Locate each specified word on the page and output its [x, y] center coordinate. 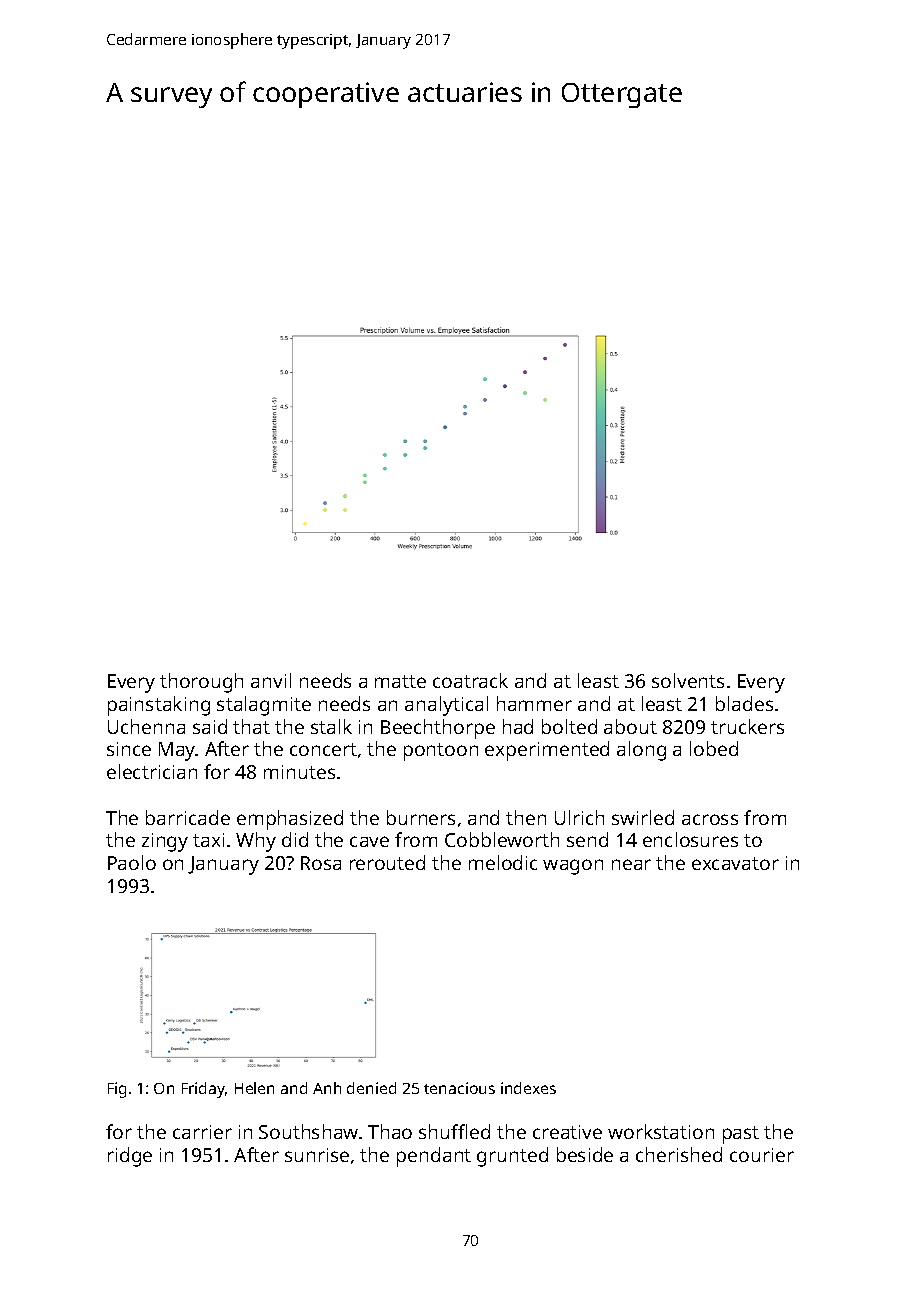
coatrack [470, 680]
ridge [130, 1157]
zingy [165, 842]
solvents [688, 680]
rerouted [387, 862]
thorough [201, 683]
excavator [735, 863]
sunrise [317, 1155]
